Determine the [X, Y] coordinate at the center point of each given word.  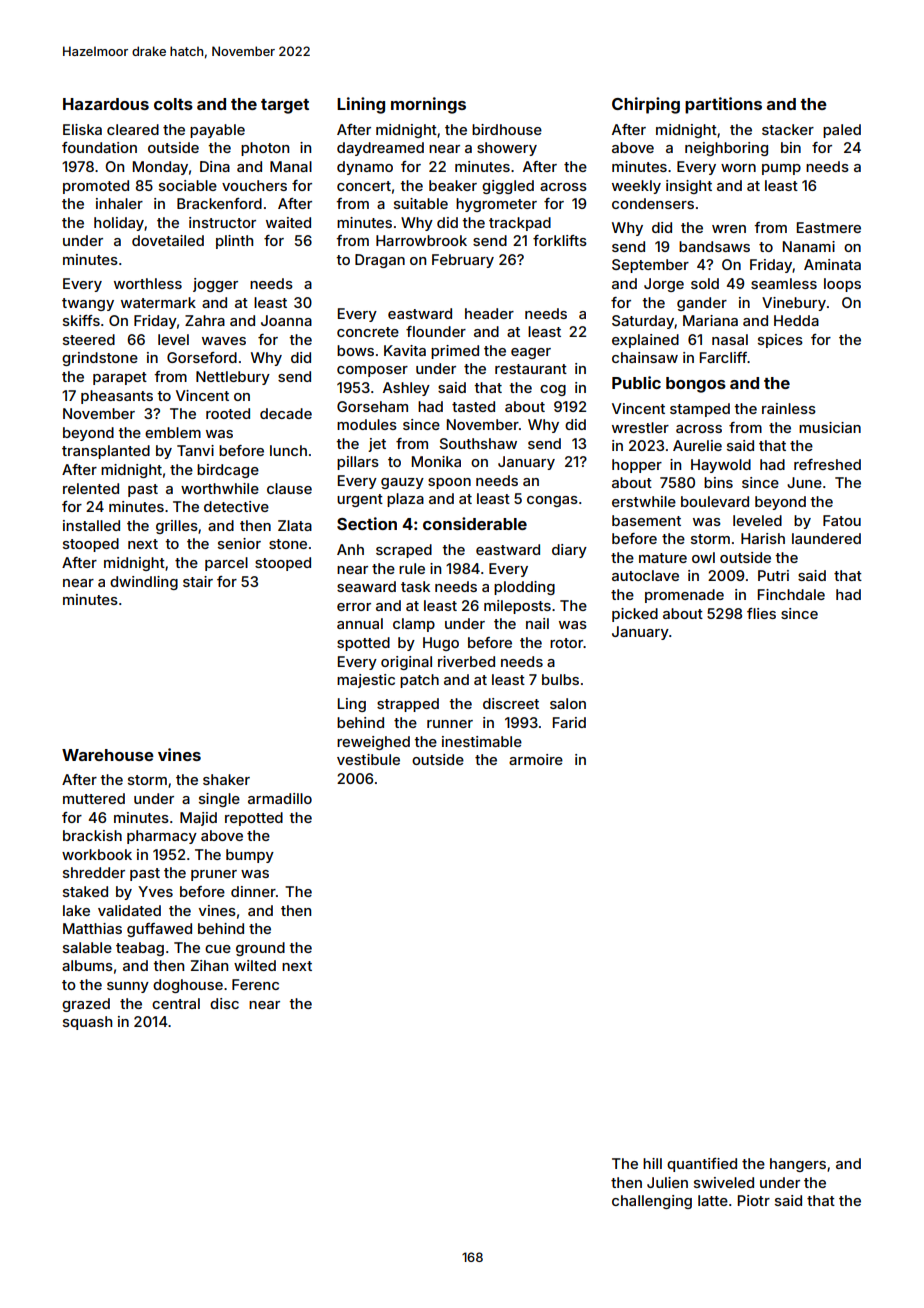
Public [636, 382]
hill [652, 1163]
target [285, 106]
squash [87, 1023]
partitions [723, 105]
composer [372, 371]
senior [239, 543]
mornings [428, 105]
